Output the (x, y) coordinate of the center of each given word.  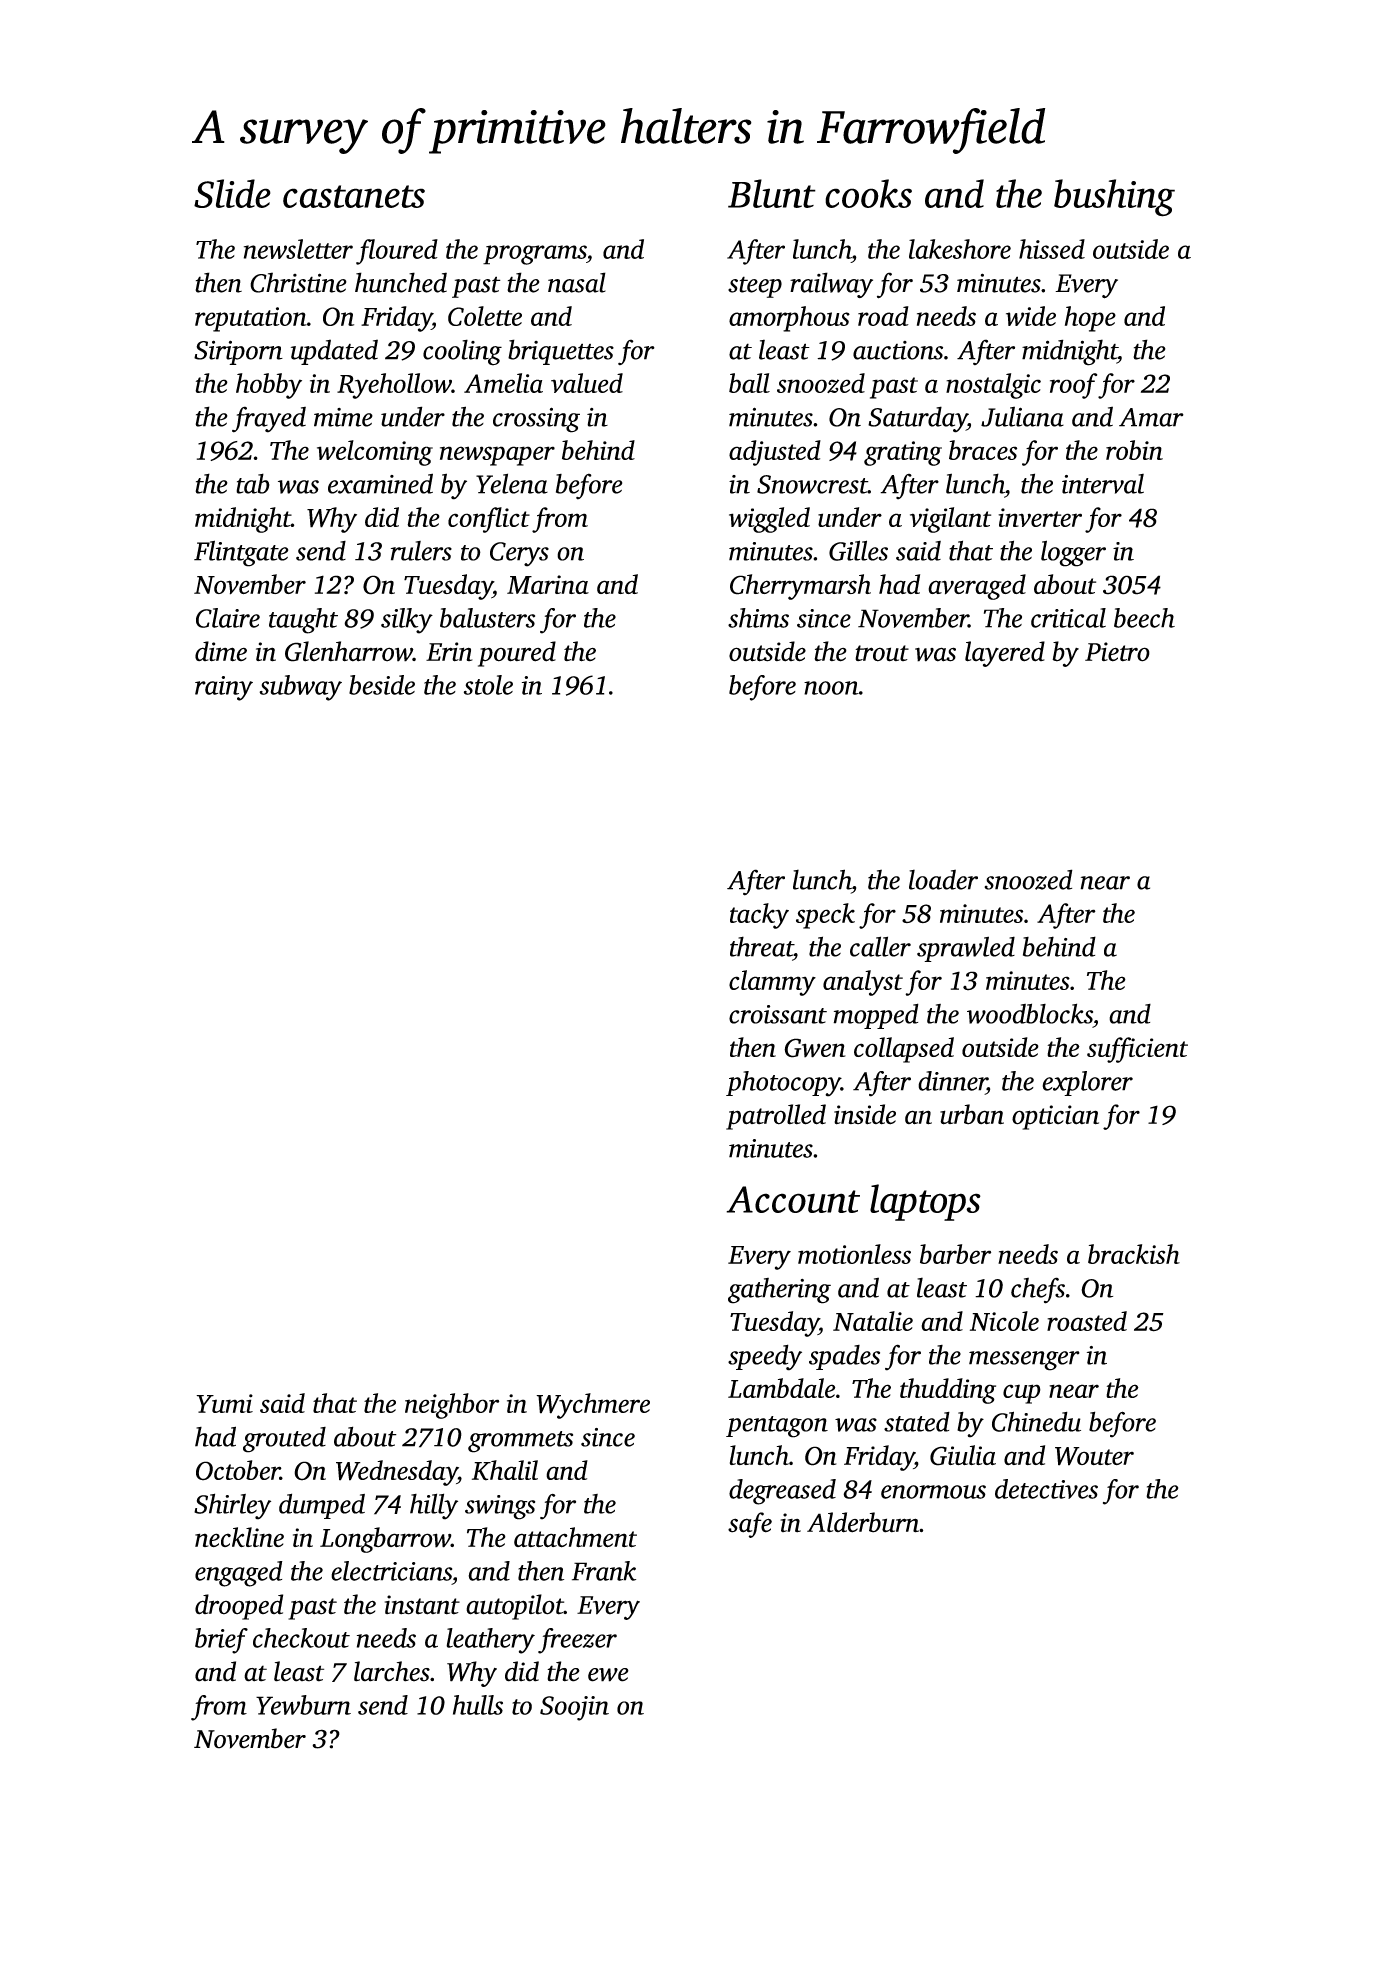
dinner (952, 1081)
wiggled (769, 520)
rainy (224, 688)
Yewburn (303, 1705)
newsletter (298, 249)
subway (300, 688)
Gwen (815, 1048)
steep (755, 287)
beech (1144, 618)
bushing (1114, 198)
